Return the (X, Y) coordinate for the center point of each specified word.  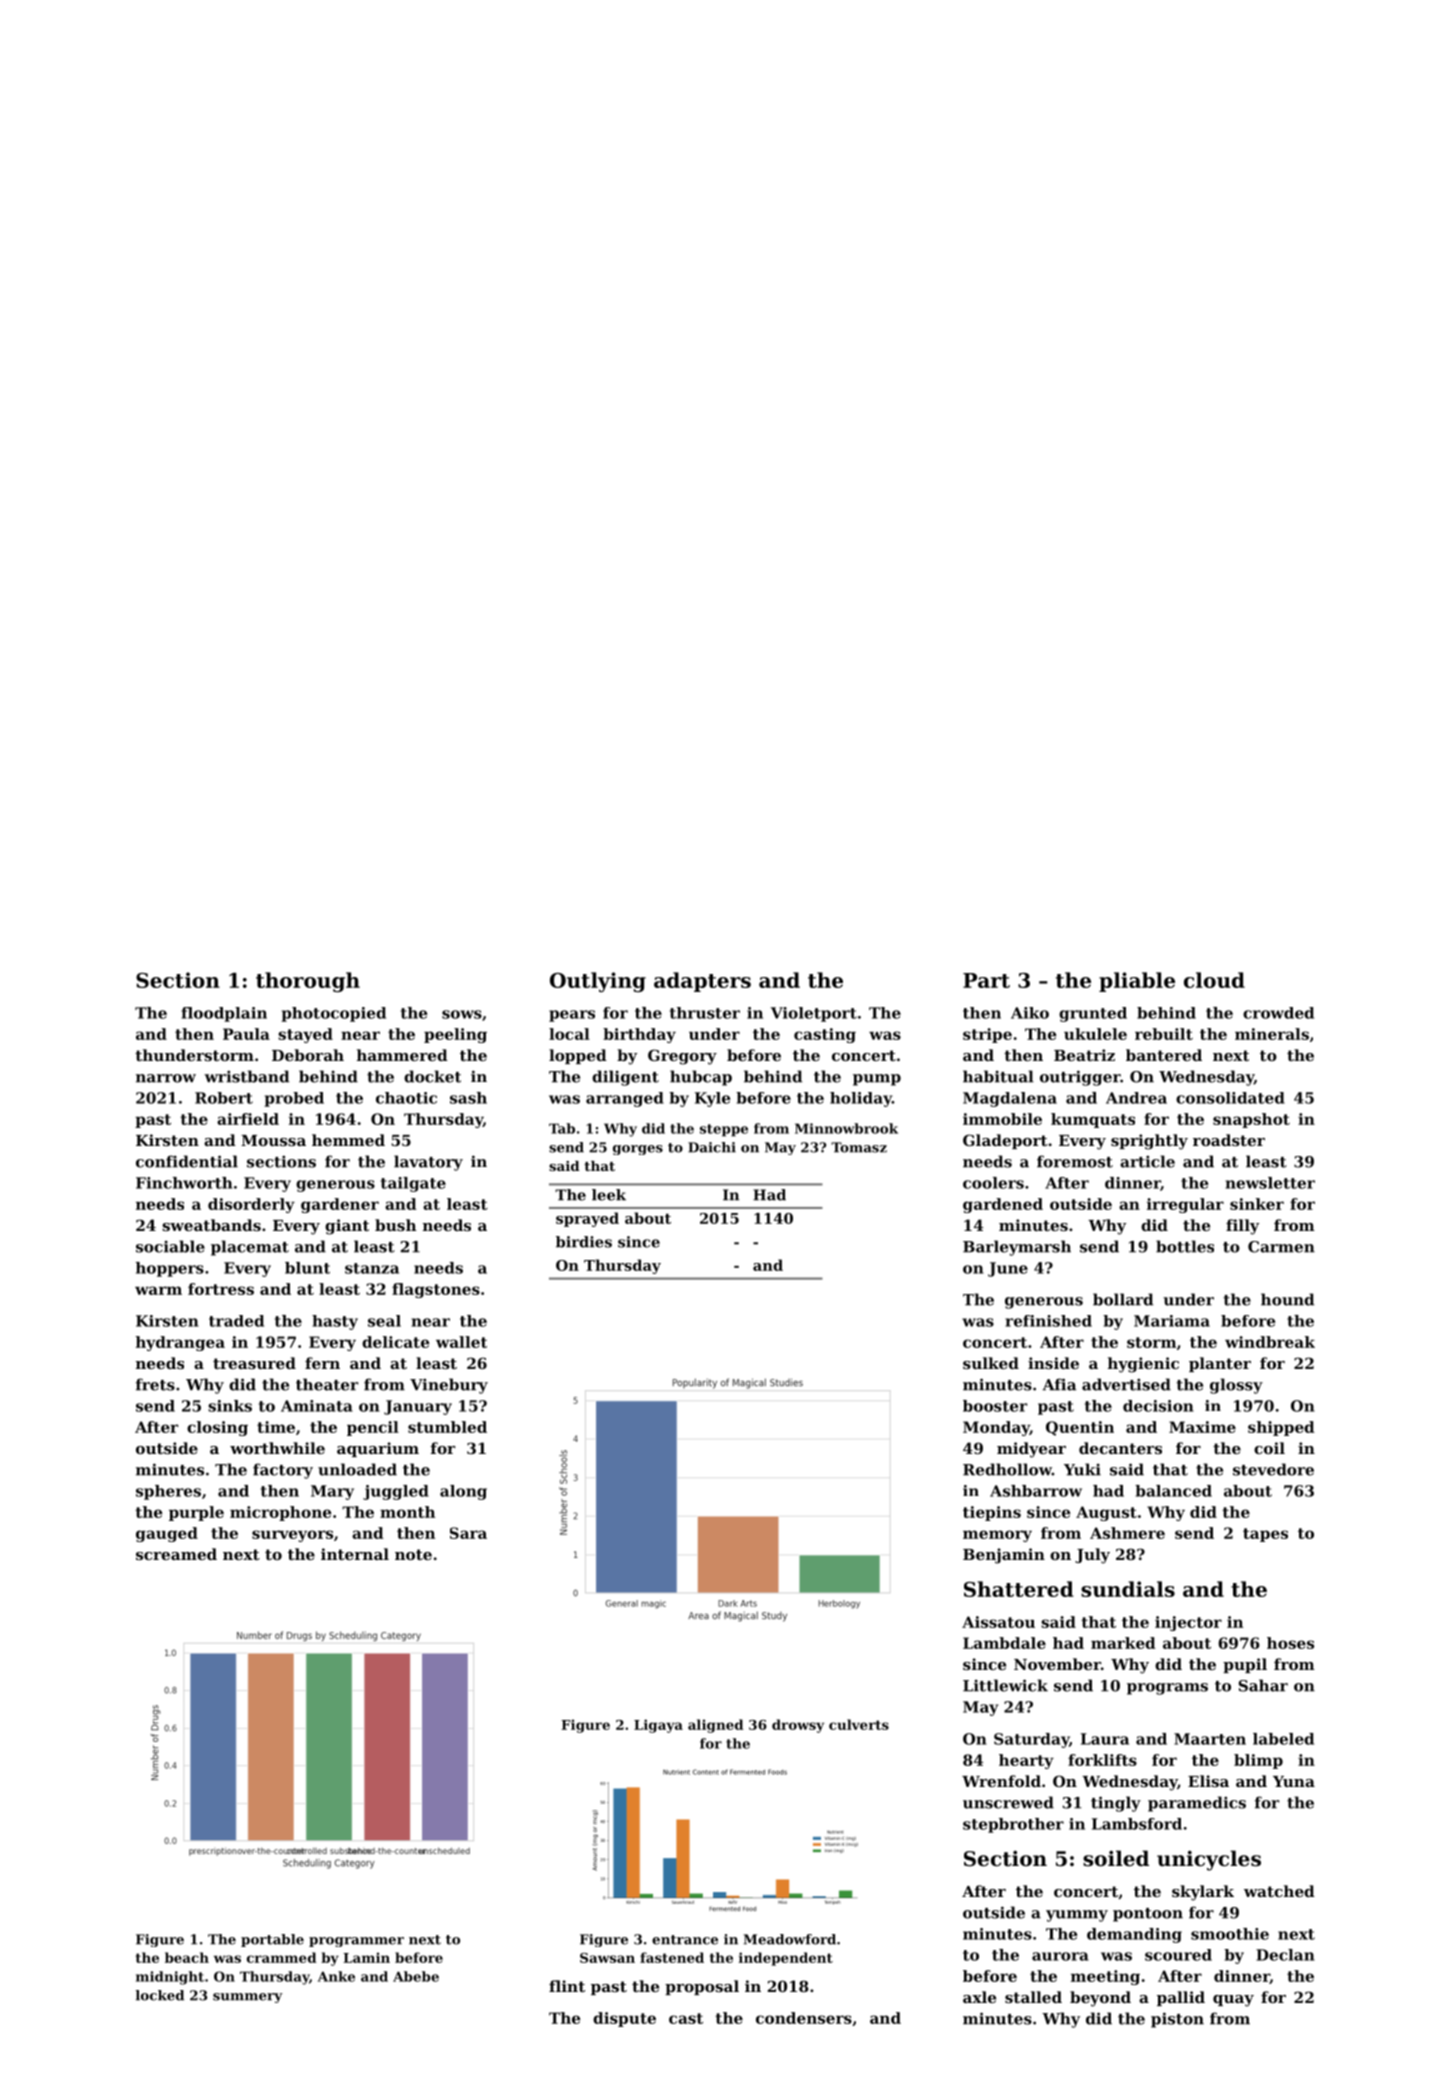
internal (355, 1554)
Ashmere (1127, 1533)
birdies (584, 1242)
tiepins (992, 1513)
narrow (166, 1078)
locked (160, 1995)
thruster (705, 1013)
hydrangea (180, 1343)
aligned (715, 1726)
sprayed (587, 1219)
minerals (1272, 1034)
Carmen (1281, 1247)
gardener (340, 1205)
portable (272, 1940)
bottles (1185, 1246)
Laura (1105, 1739)
